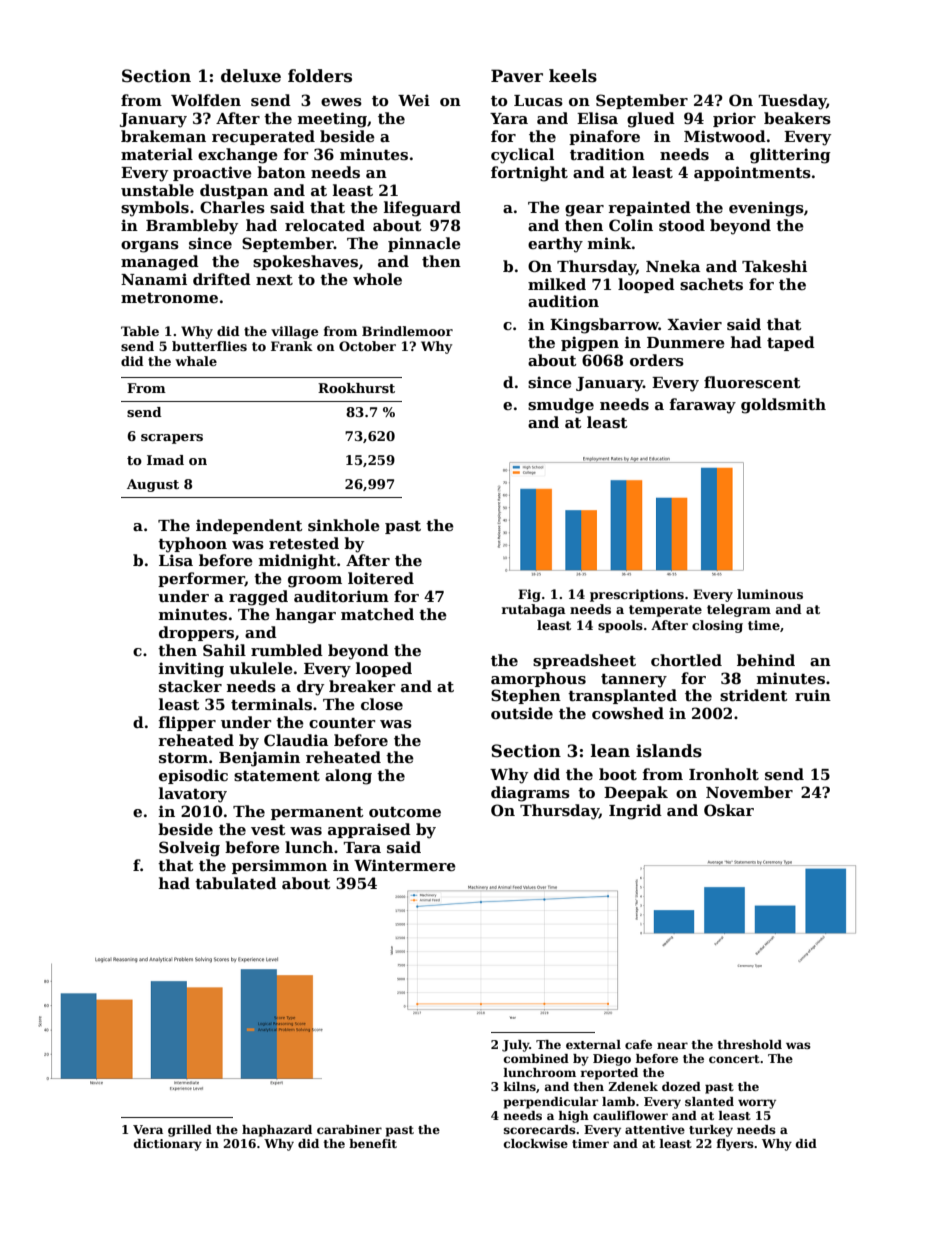  What do you see at coordinates (377, 614) in the screenshot?
I see `matched` at bounding box center [377, 614].
